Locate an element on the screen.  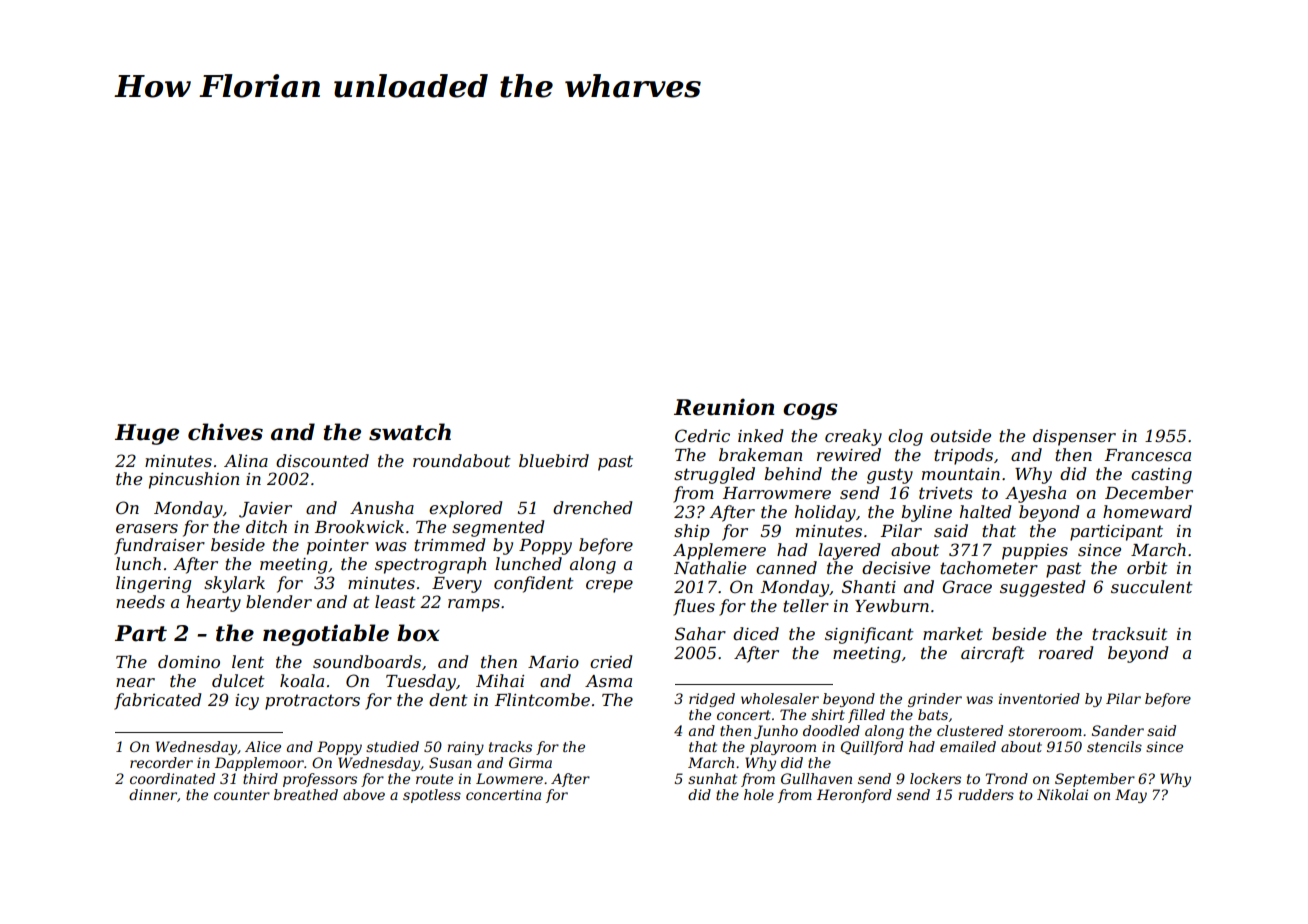
December is located at coordinates (1149, 492).
